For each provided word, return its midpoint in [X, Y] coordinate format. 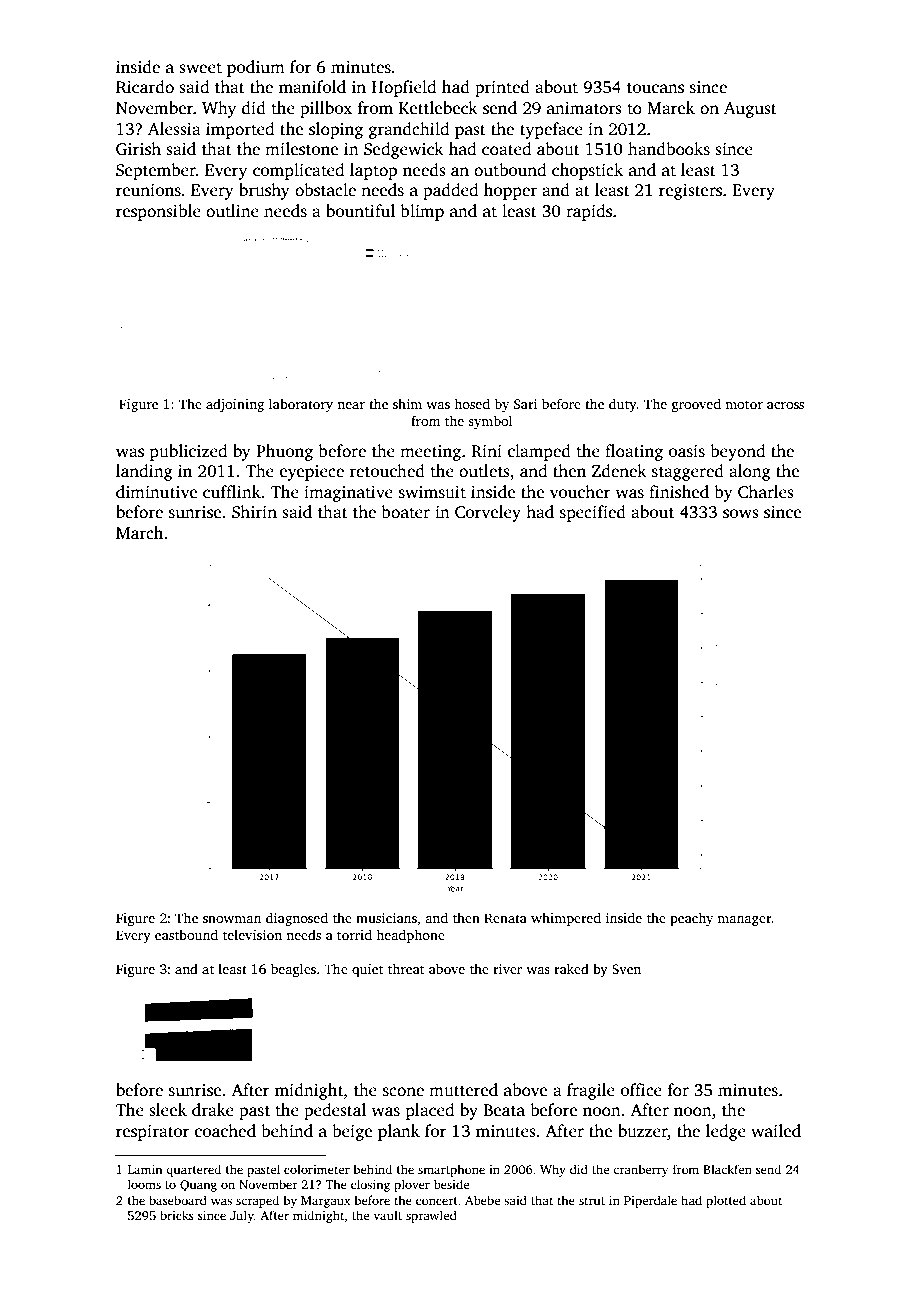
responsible [158, 212]
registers [690, 192]
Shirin [254, 512]
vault [388, 1215]
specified [593, 513]
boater [406, 512]
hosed [472, 403]
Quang [198, 1186]
